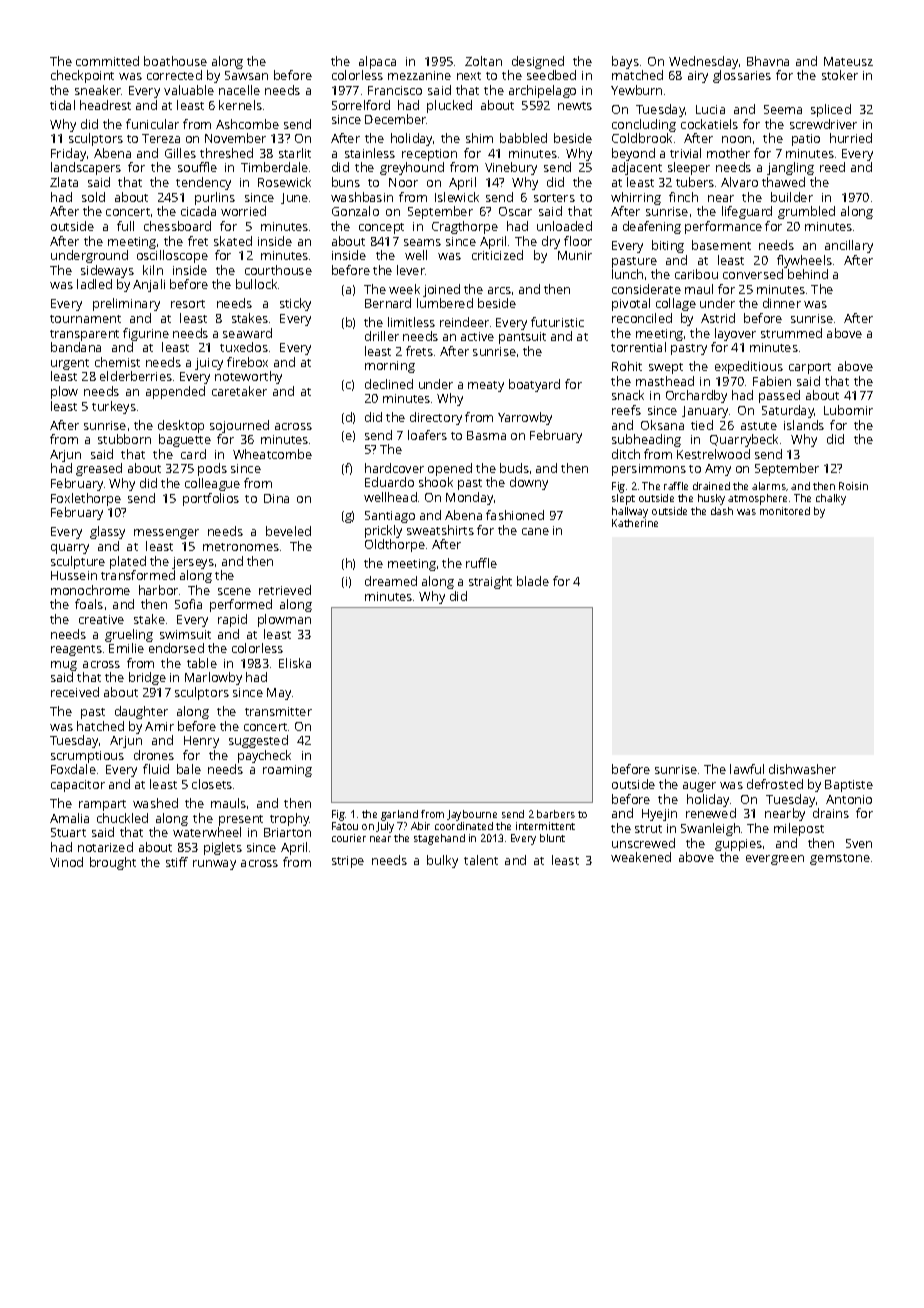 The image size is (924, 1308). I want to click on Mateusz, so click(848, 61).
